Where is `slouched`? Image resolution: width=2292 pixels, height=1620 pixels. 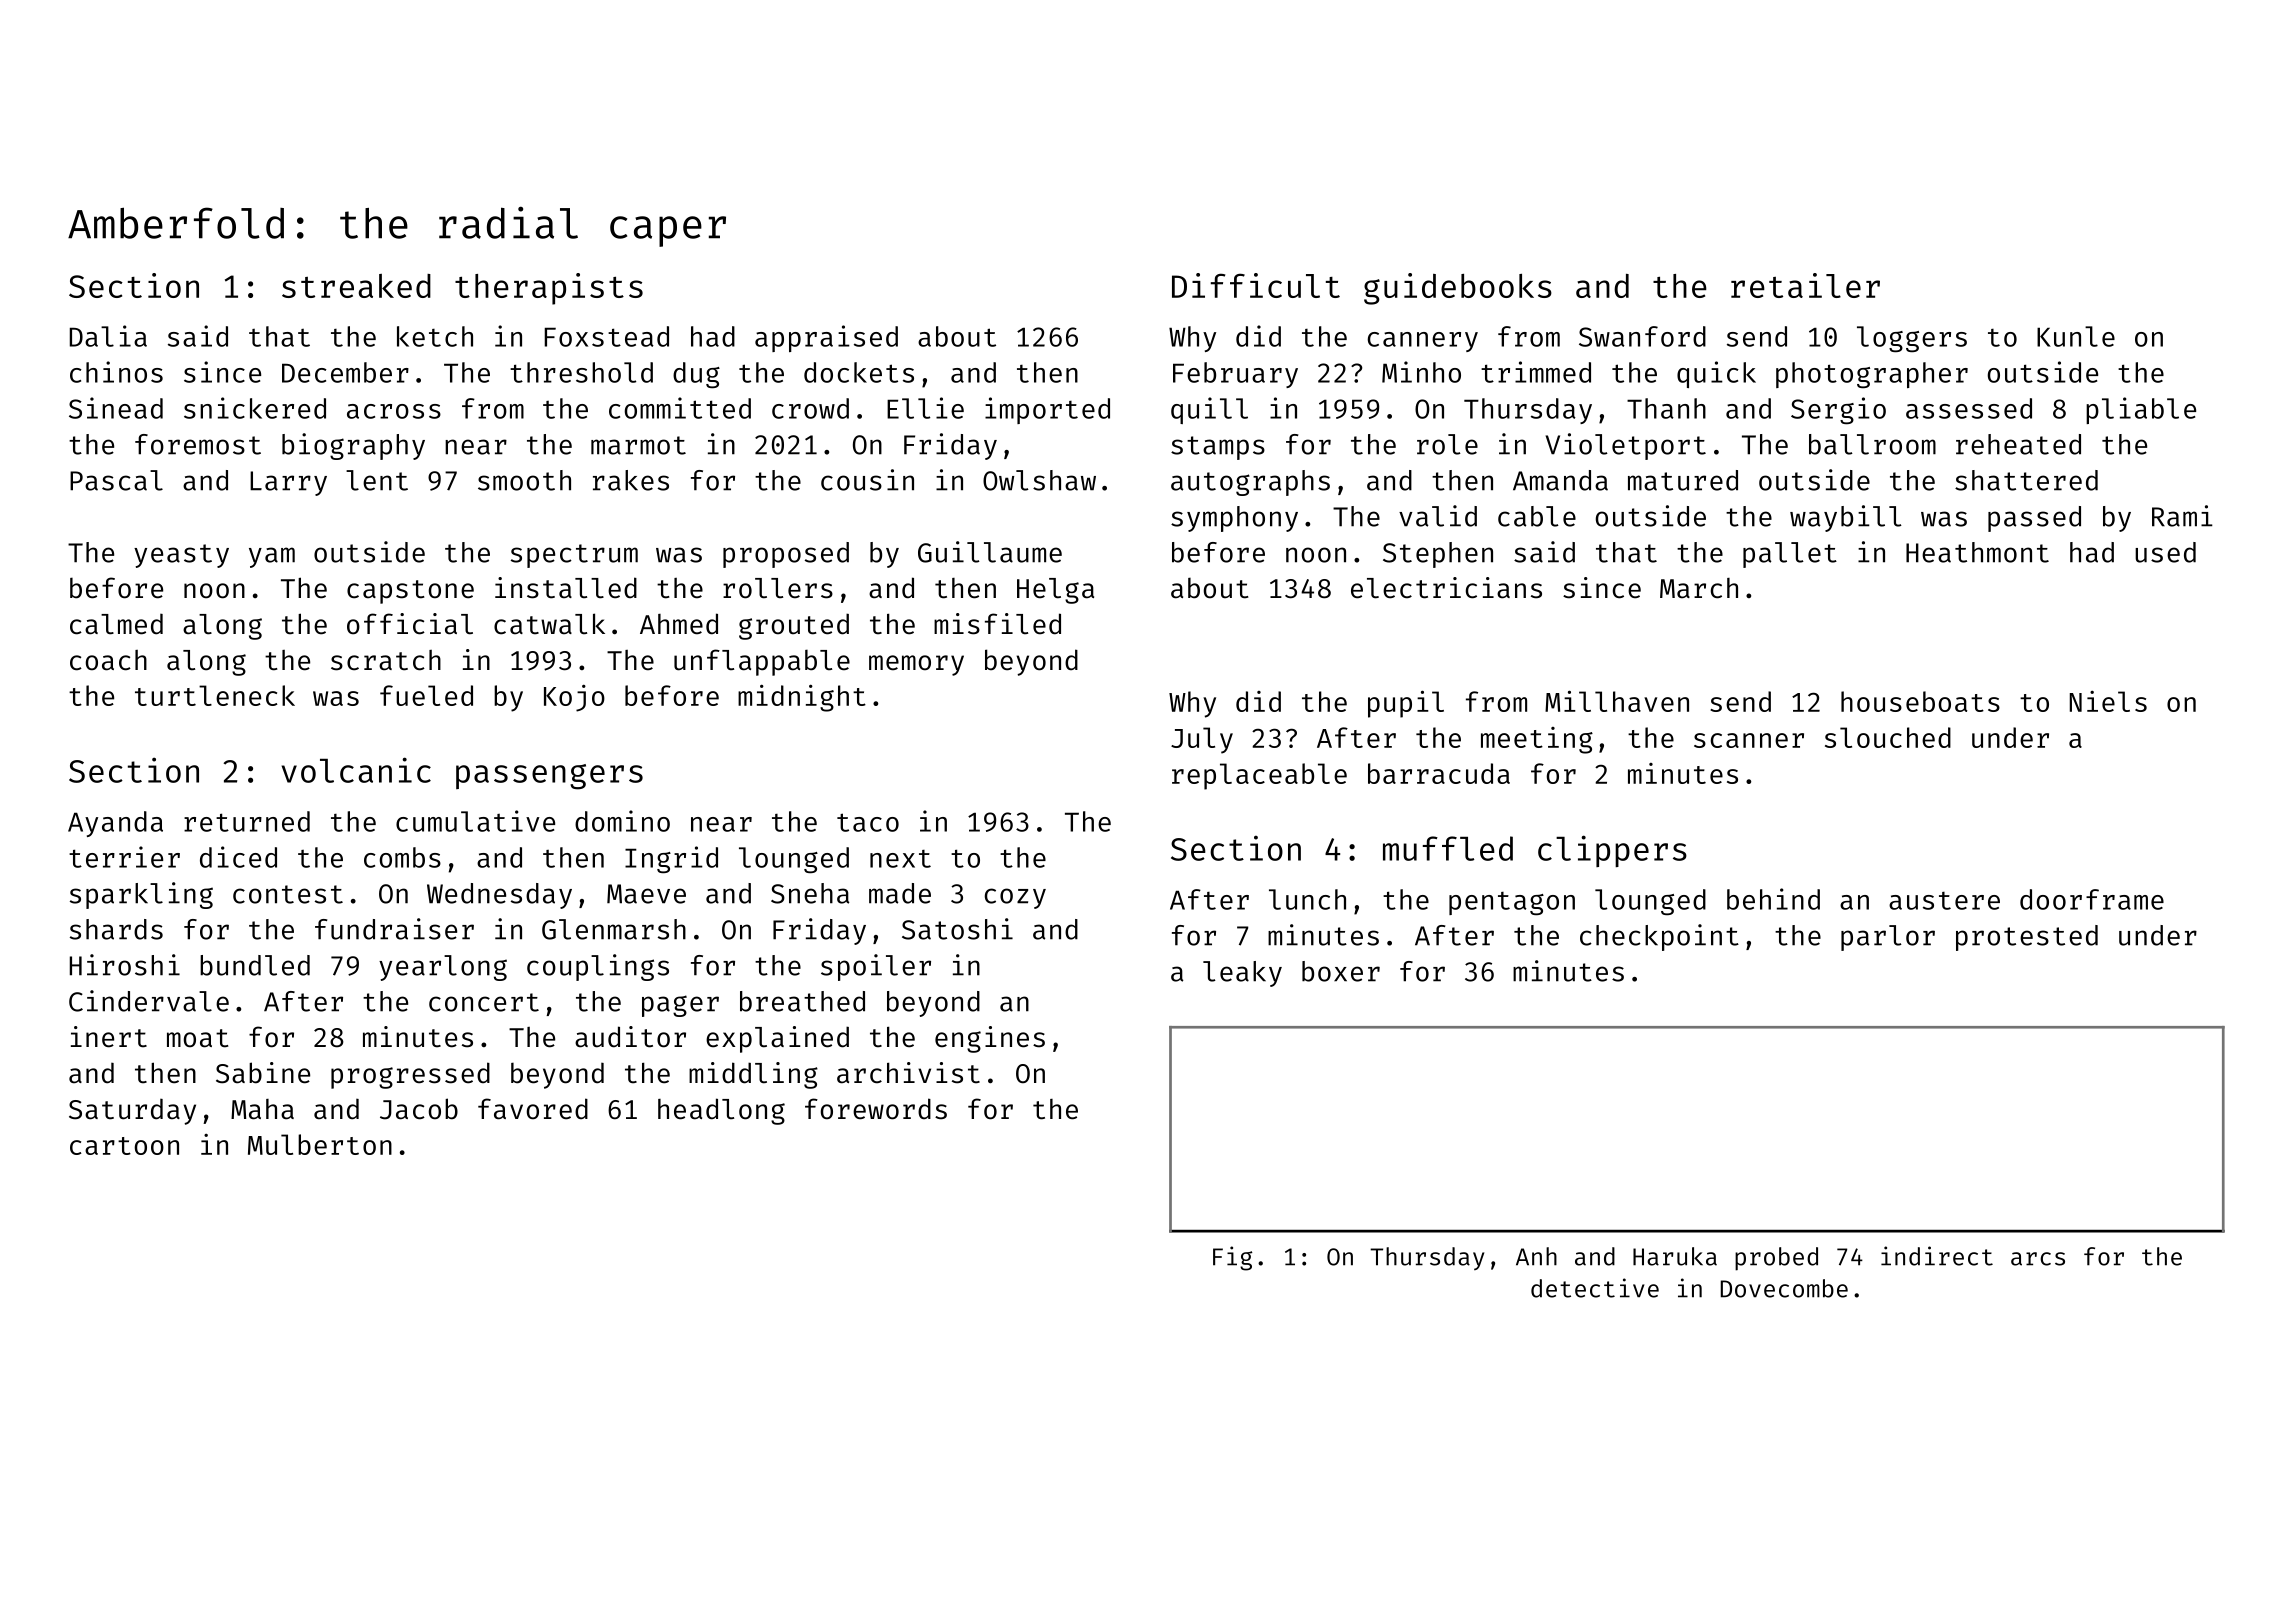
slouched is located at coordinates (1888, 737).
